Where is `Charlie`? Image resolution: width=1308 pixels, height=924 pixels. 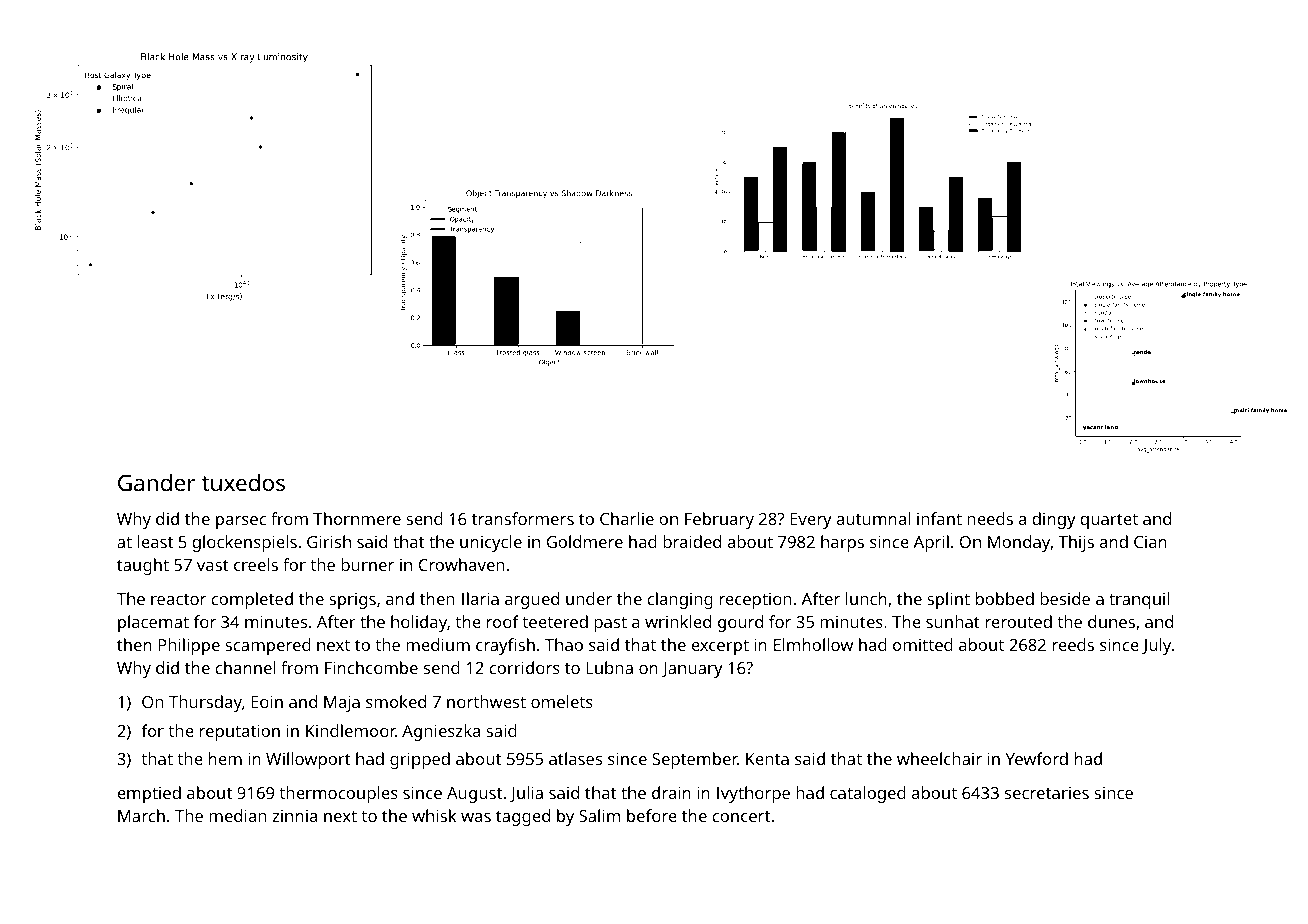 Charlie is located at coordinates (627, 518).
